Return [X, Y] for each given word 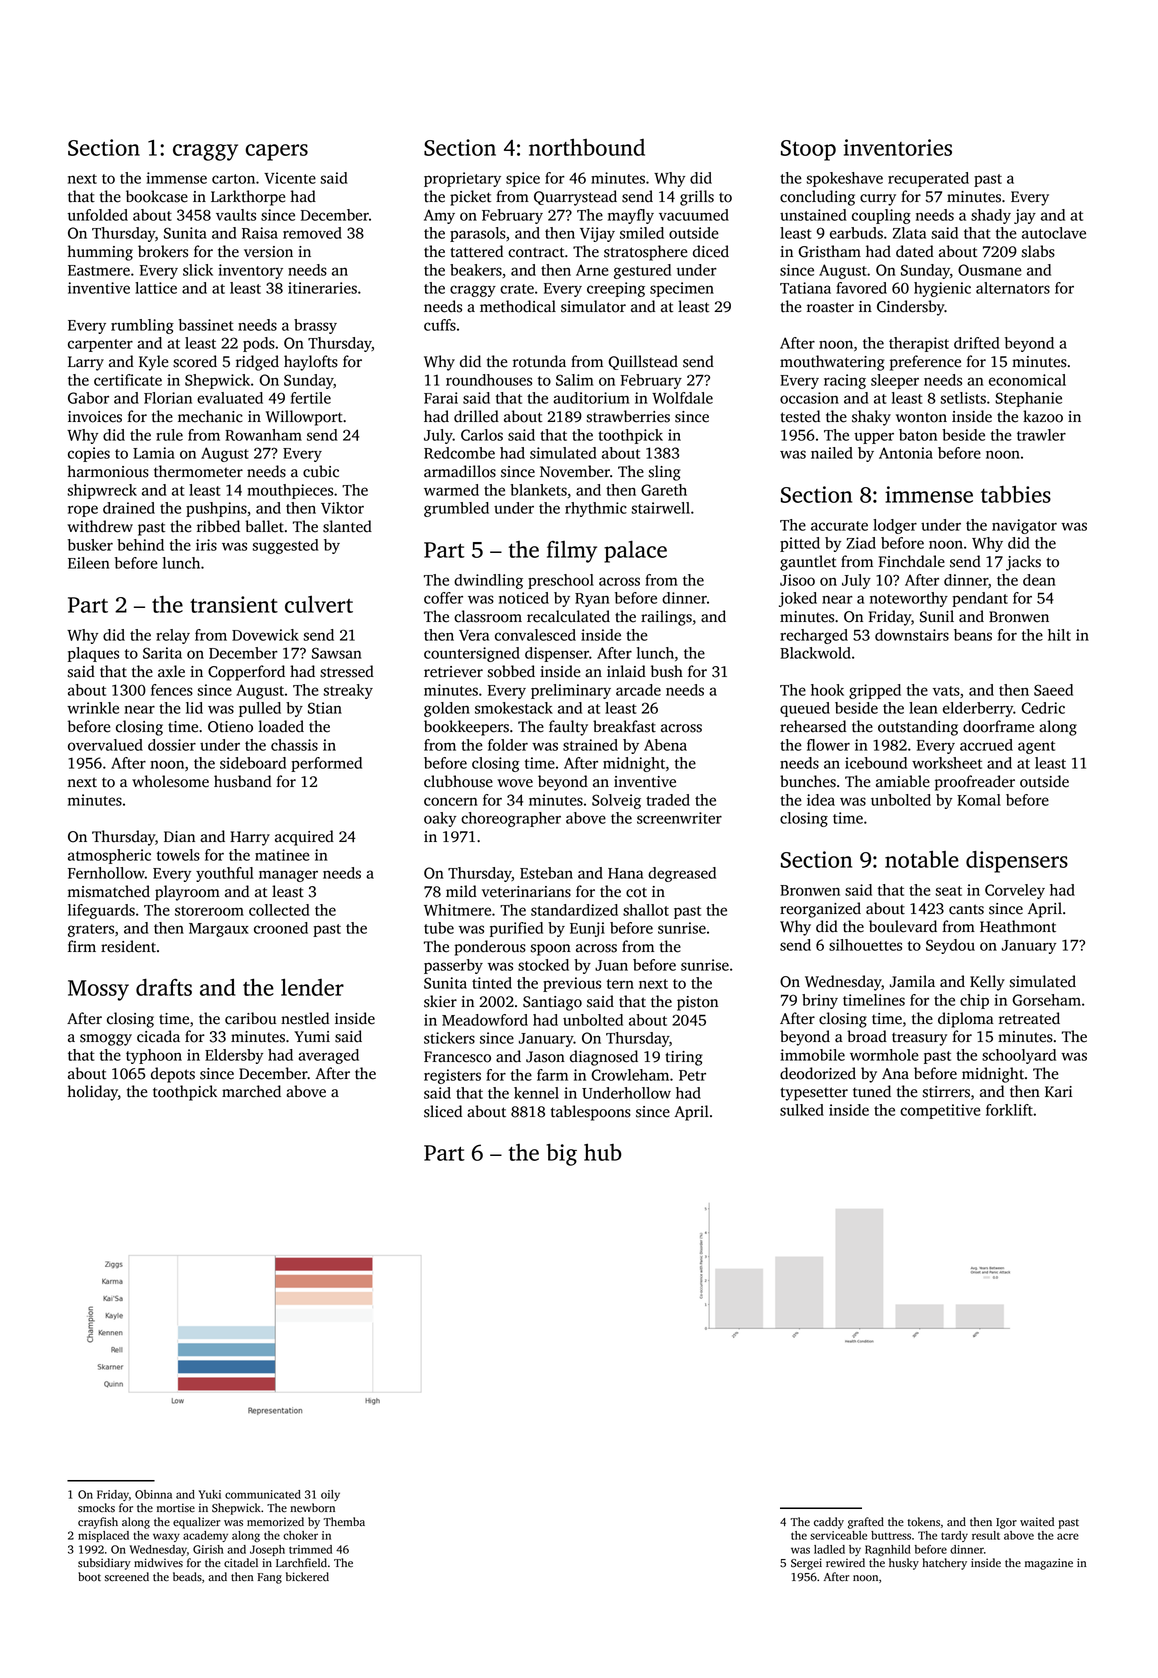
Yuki [210, 1494]
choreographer [511, 819]
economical [1027, 380]
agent [1036, 747]
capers [276, 152]
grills [697, 198]
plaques [93, 654]
